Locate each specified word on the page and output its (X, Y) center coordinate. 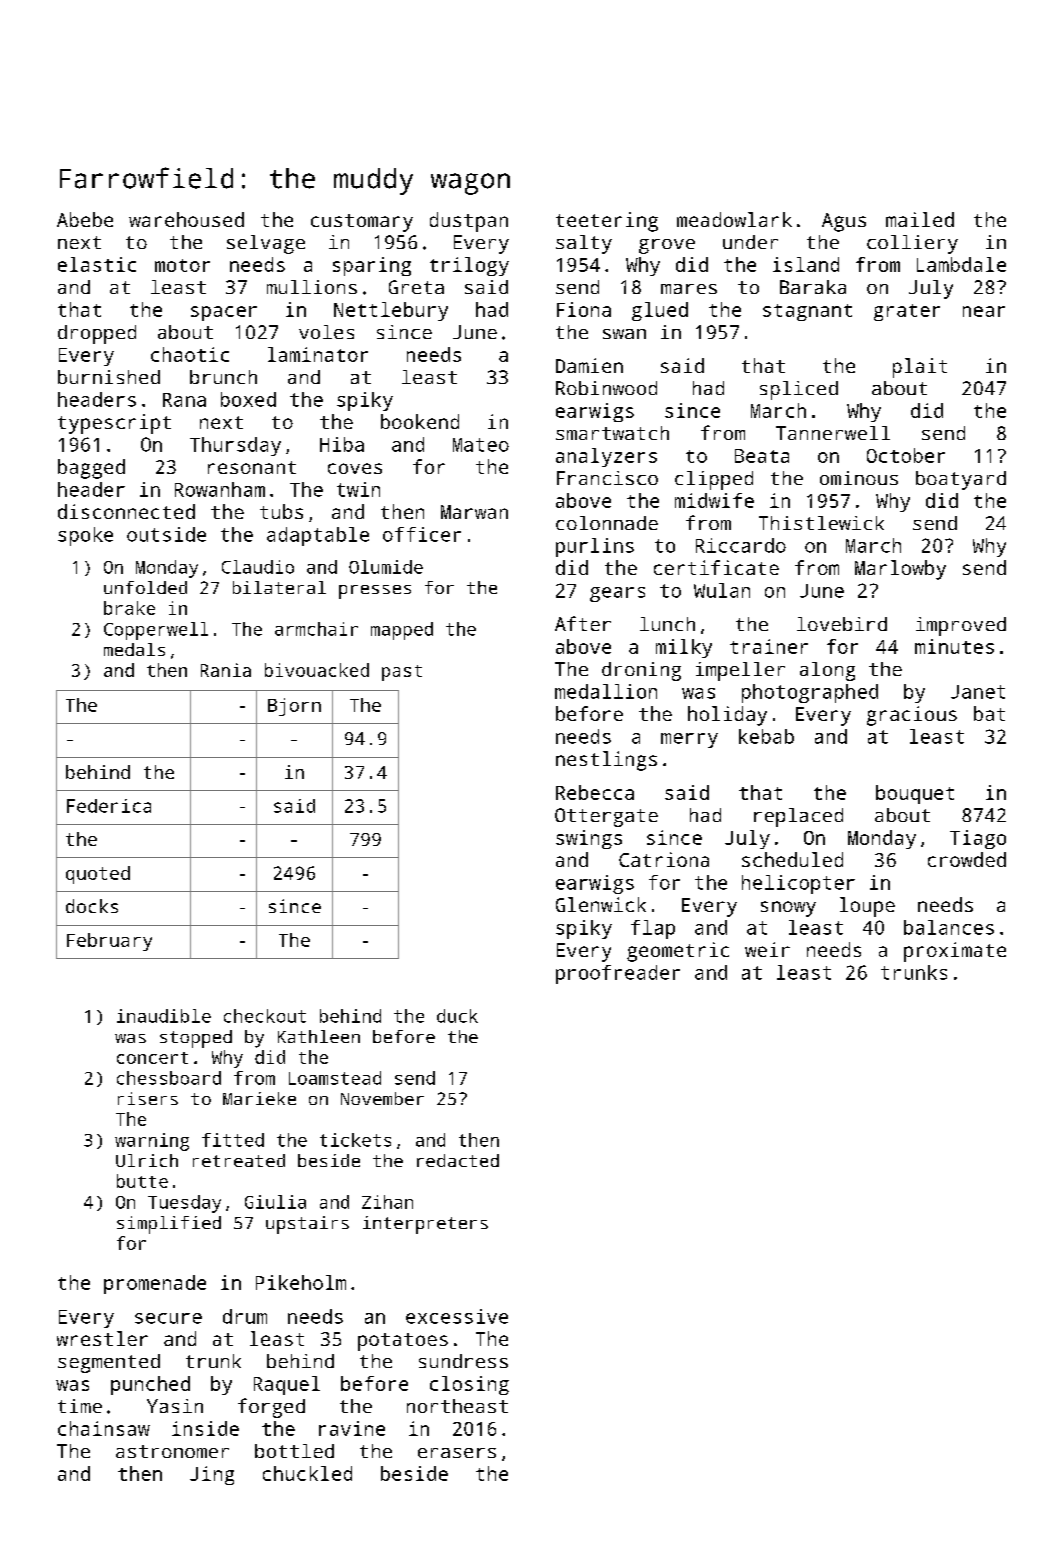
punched (150, 1385)
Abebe (85, 219)
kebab (766, 736)
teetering (607, 222)
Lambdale (961, 264)
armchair (316, 629)
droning (641, 671)
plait (920, 368)
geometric (678, 952)
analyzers (606, 457)
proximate (955, 952)
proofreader (618, 974)
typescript (114, 424)
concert (152, 1058)
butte (142, 1181)
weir (767, 949)
